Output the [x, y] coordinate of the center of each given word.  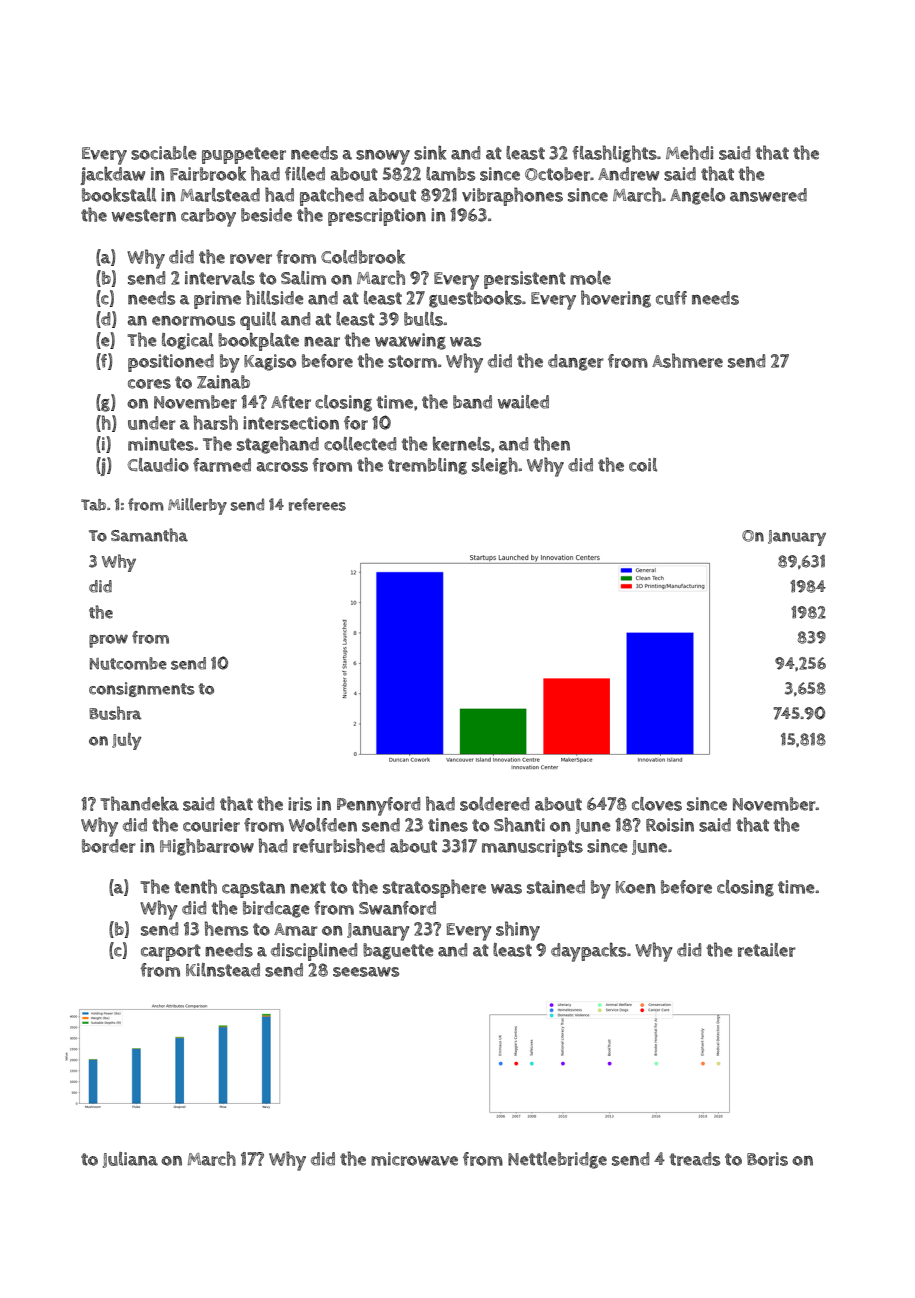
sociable [163, 153]
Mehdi [689, 152]
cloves [657, 804]
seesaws [366, 972]
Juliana [130, 1160]
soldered [494, 804]
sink [430, 152]
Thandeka [139, 803]
